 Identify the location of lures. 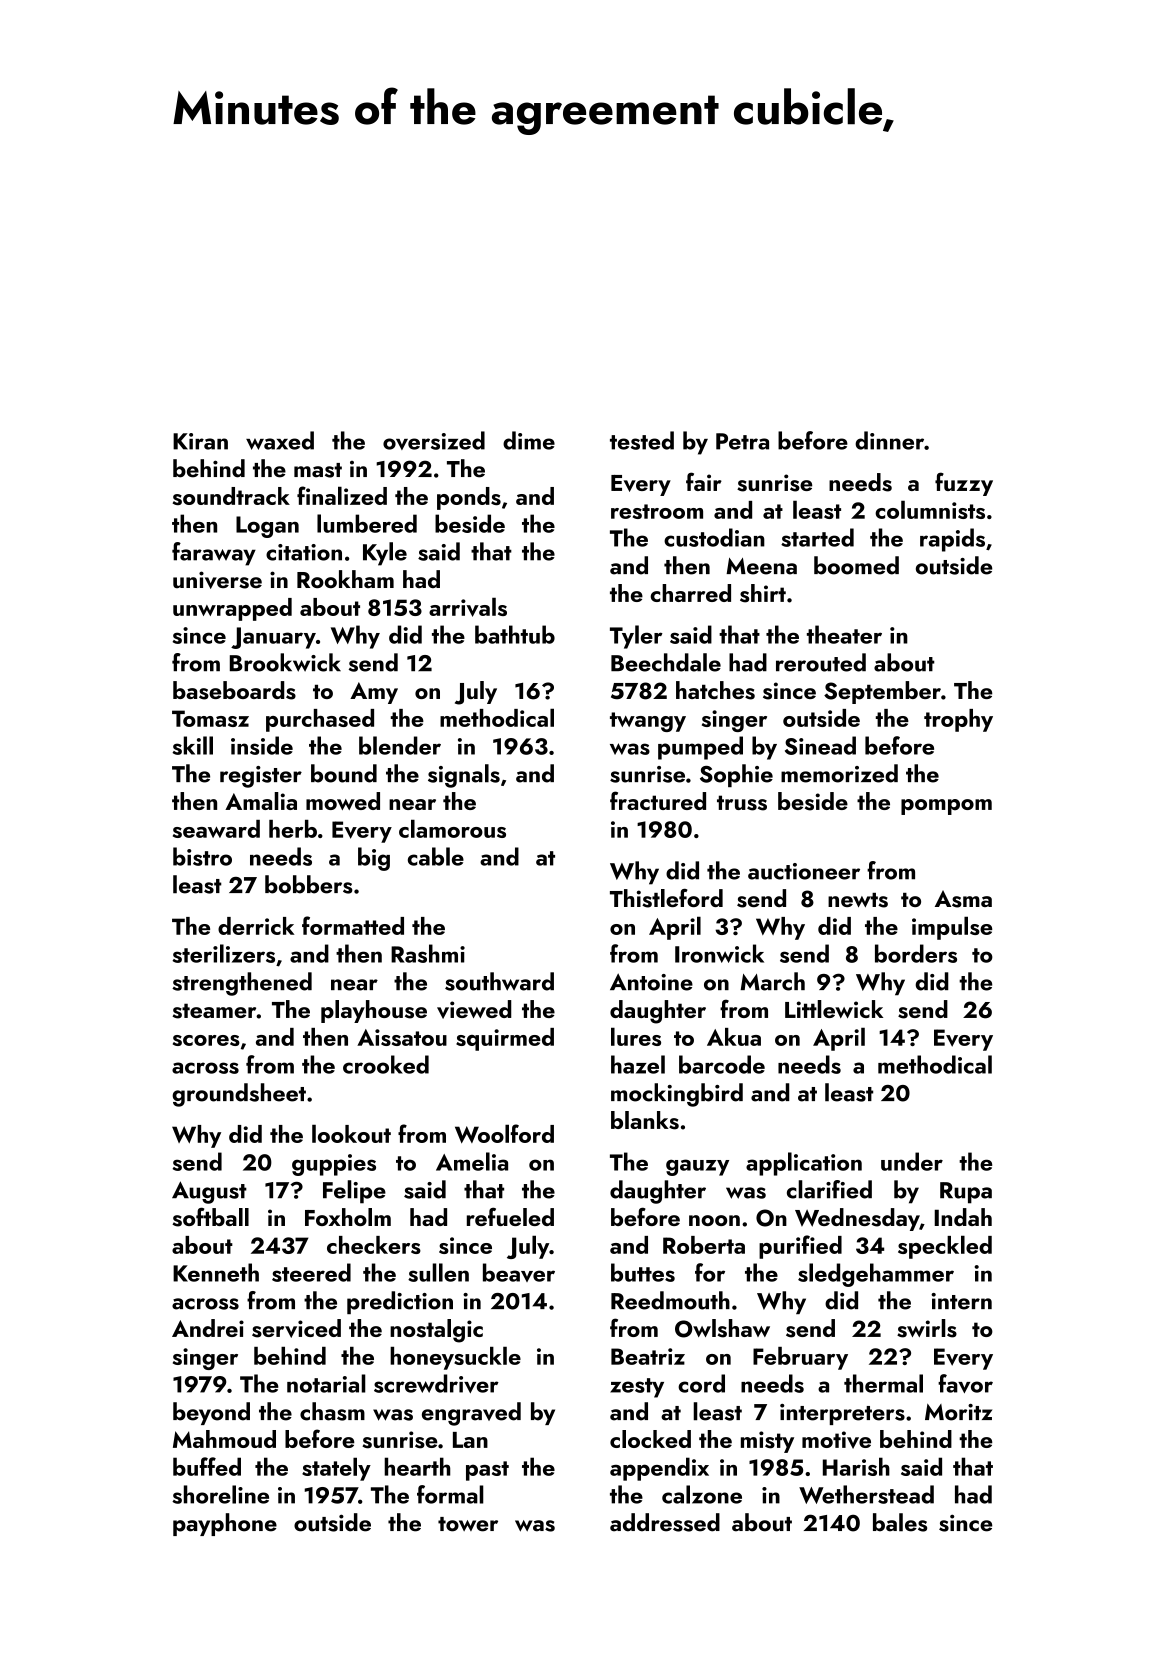
(636, 1036).
